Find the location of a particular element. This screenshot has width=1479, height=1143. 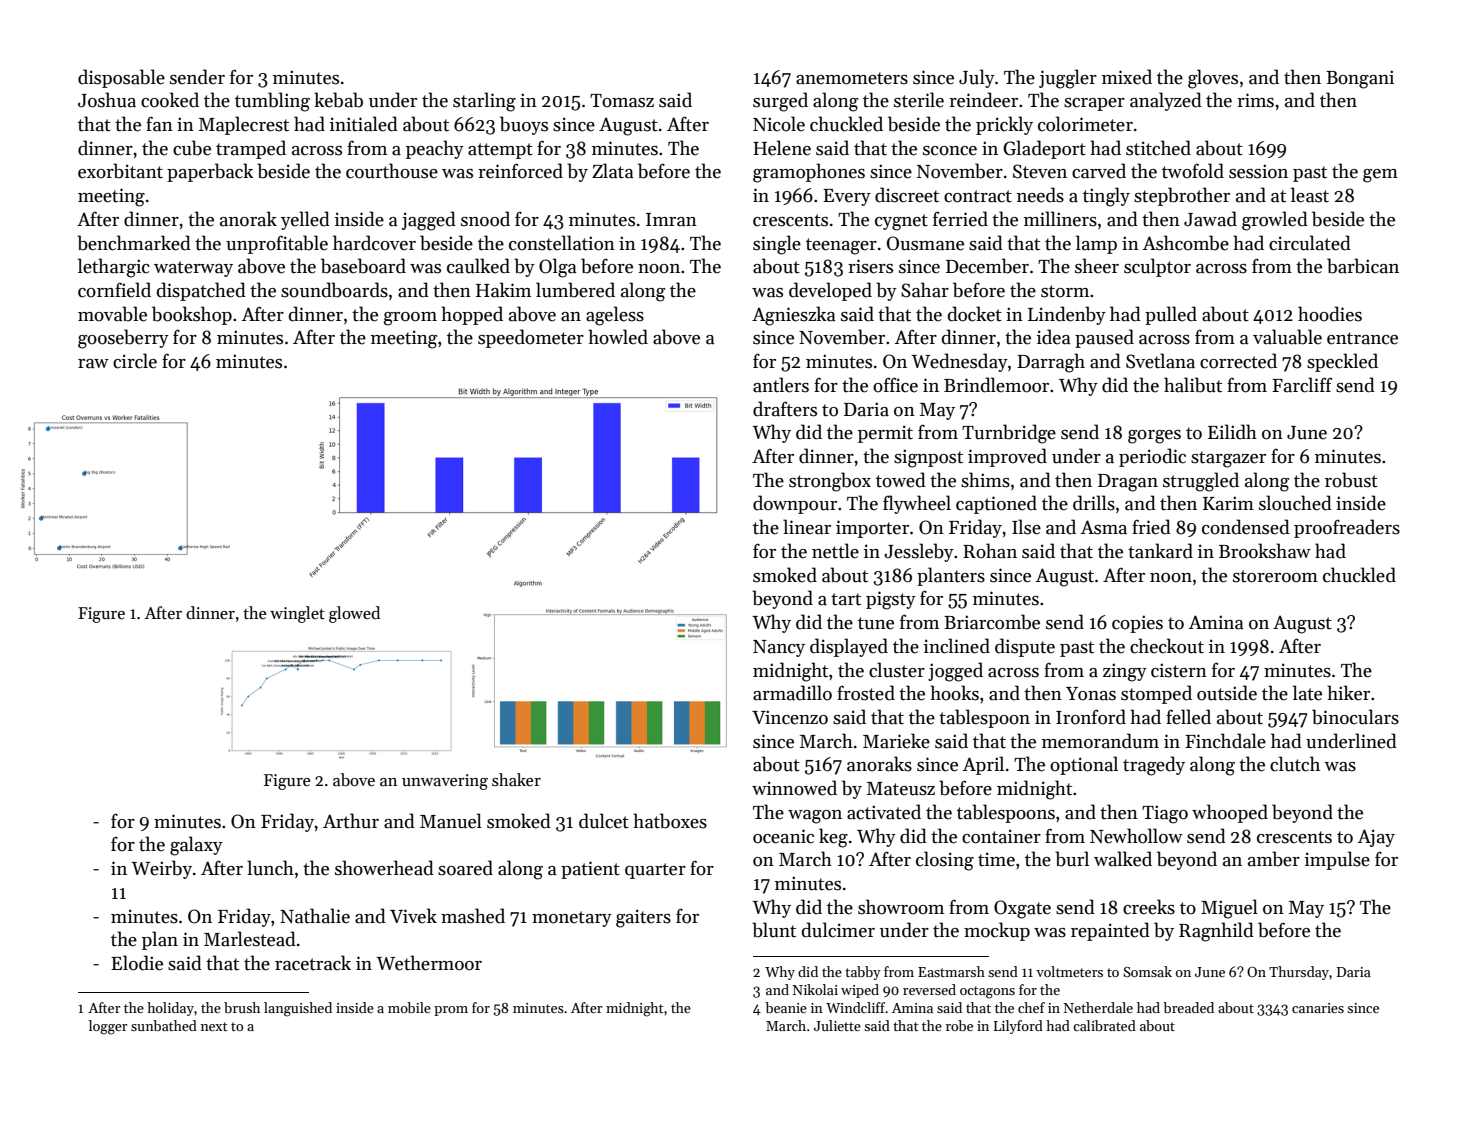

raw is located at coordinates (93, 364).
